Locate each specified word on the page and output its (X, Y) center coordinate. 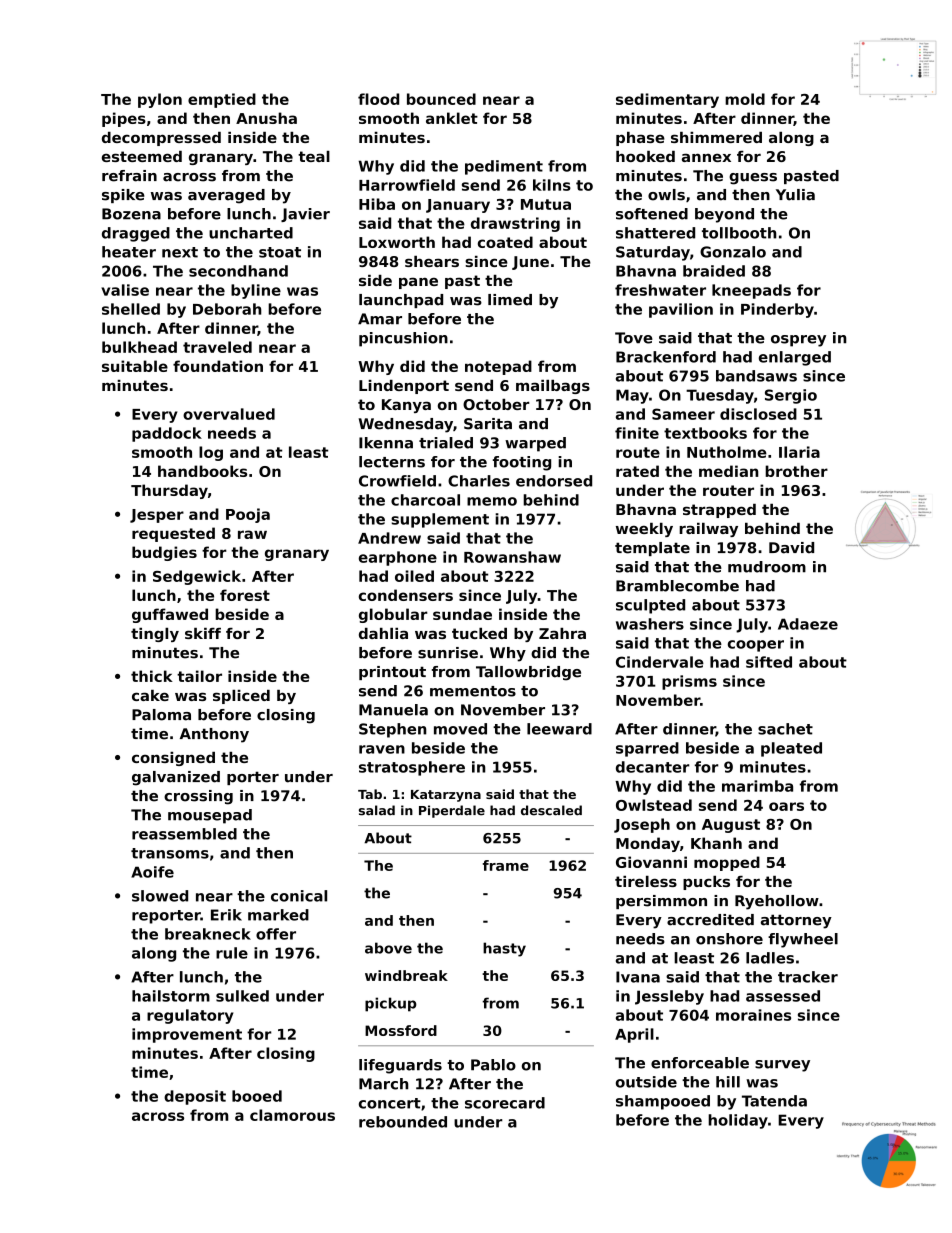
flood (378, 99)
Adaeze (808, 624)
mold (745, 99)
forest (245, 595)
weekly (644, 530)
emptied (222, 100)
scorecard (505, 1103)
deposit (195, 1097)
